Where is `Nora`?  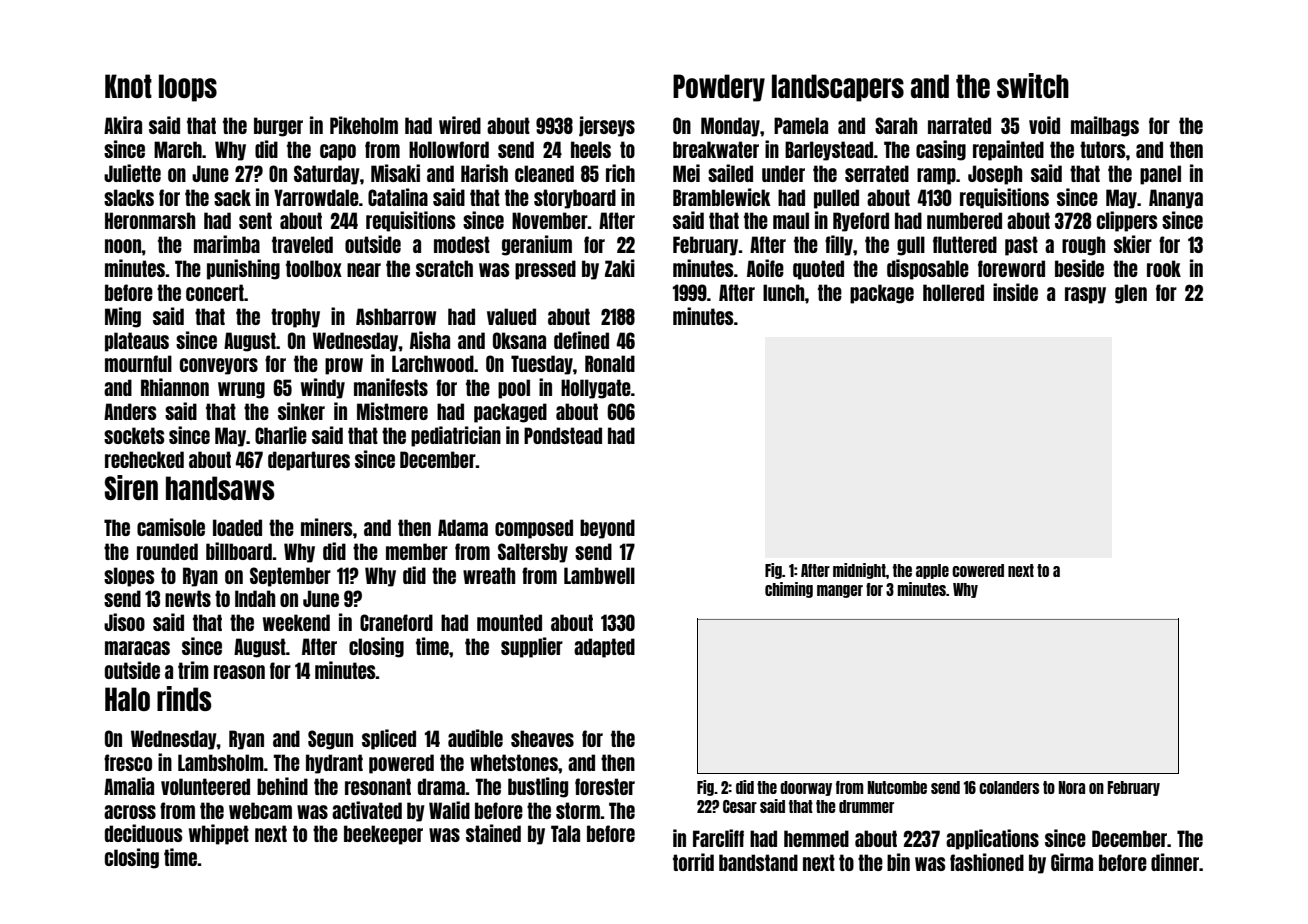
Nora is located at coordinates (1072, 787).
